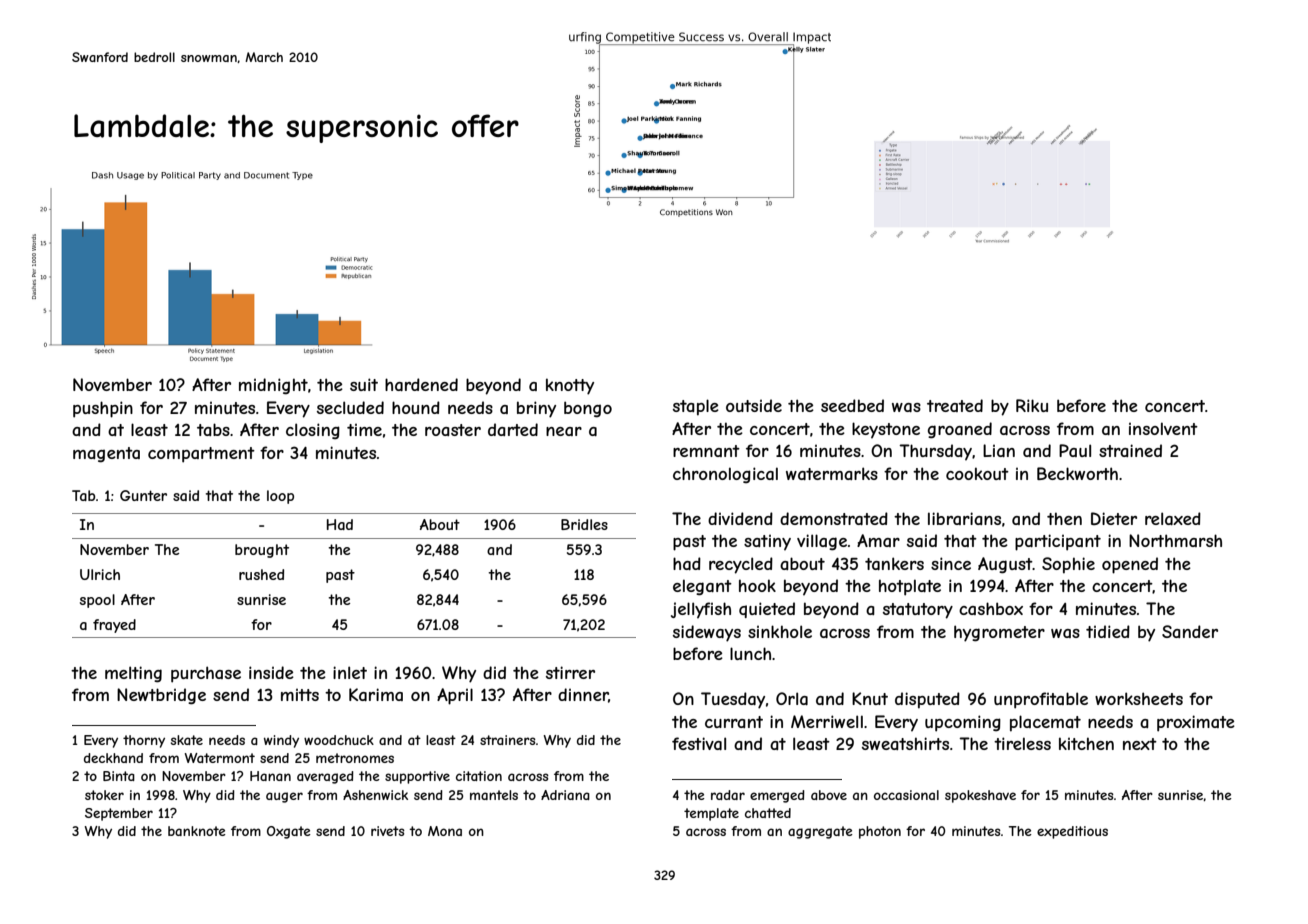  Describe the element at coordinates (1032, 405) in the page. I see `Riku` at that location.
